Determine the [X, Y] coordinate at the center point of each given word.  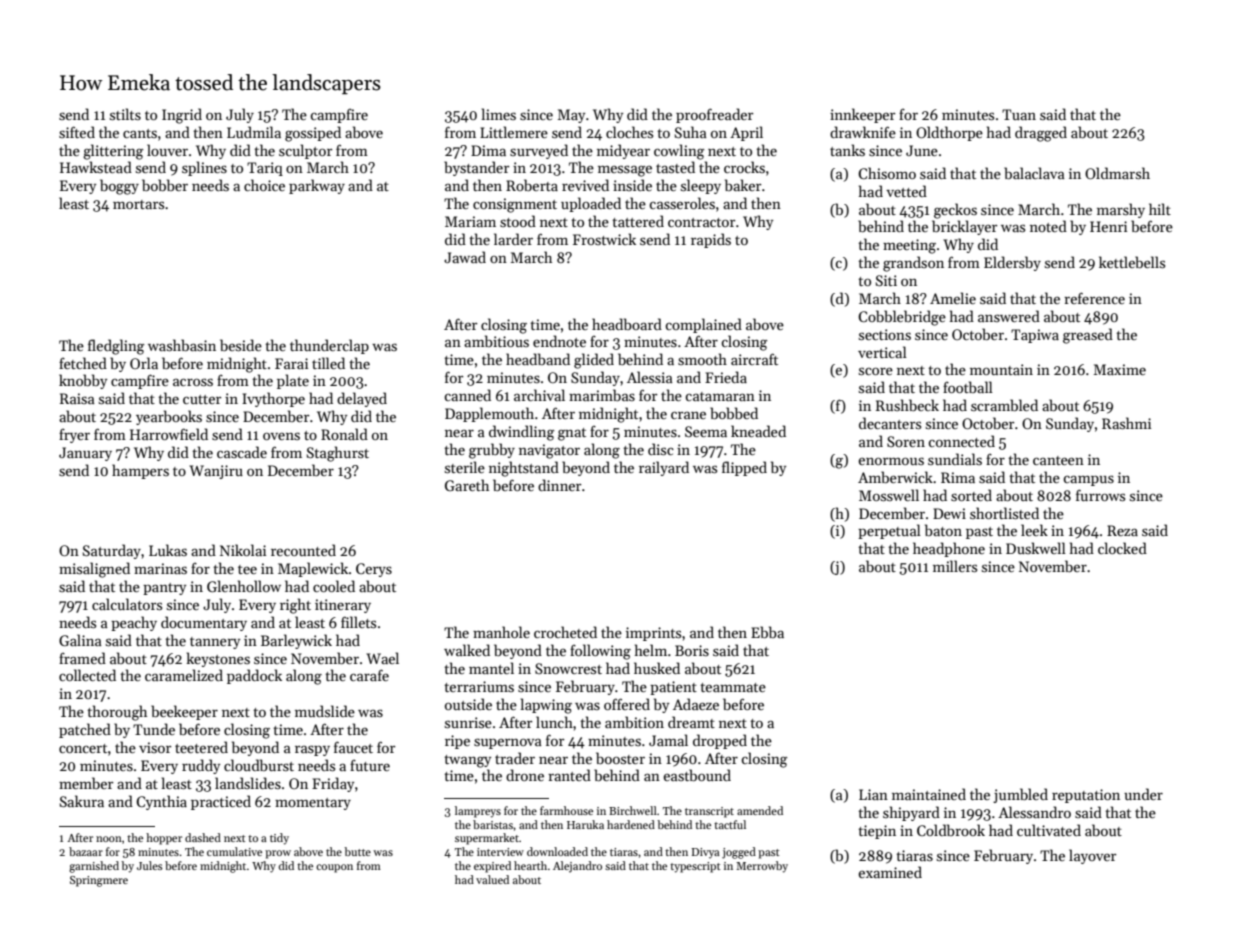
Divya [706, 853]
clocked [1122, 548]
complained [703, 325]
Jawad [465, 257]
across [193, 382]
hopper [164, 839]
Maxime [1120, 369]
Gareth [467, 485]
